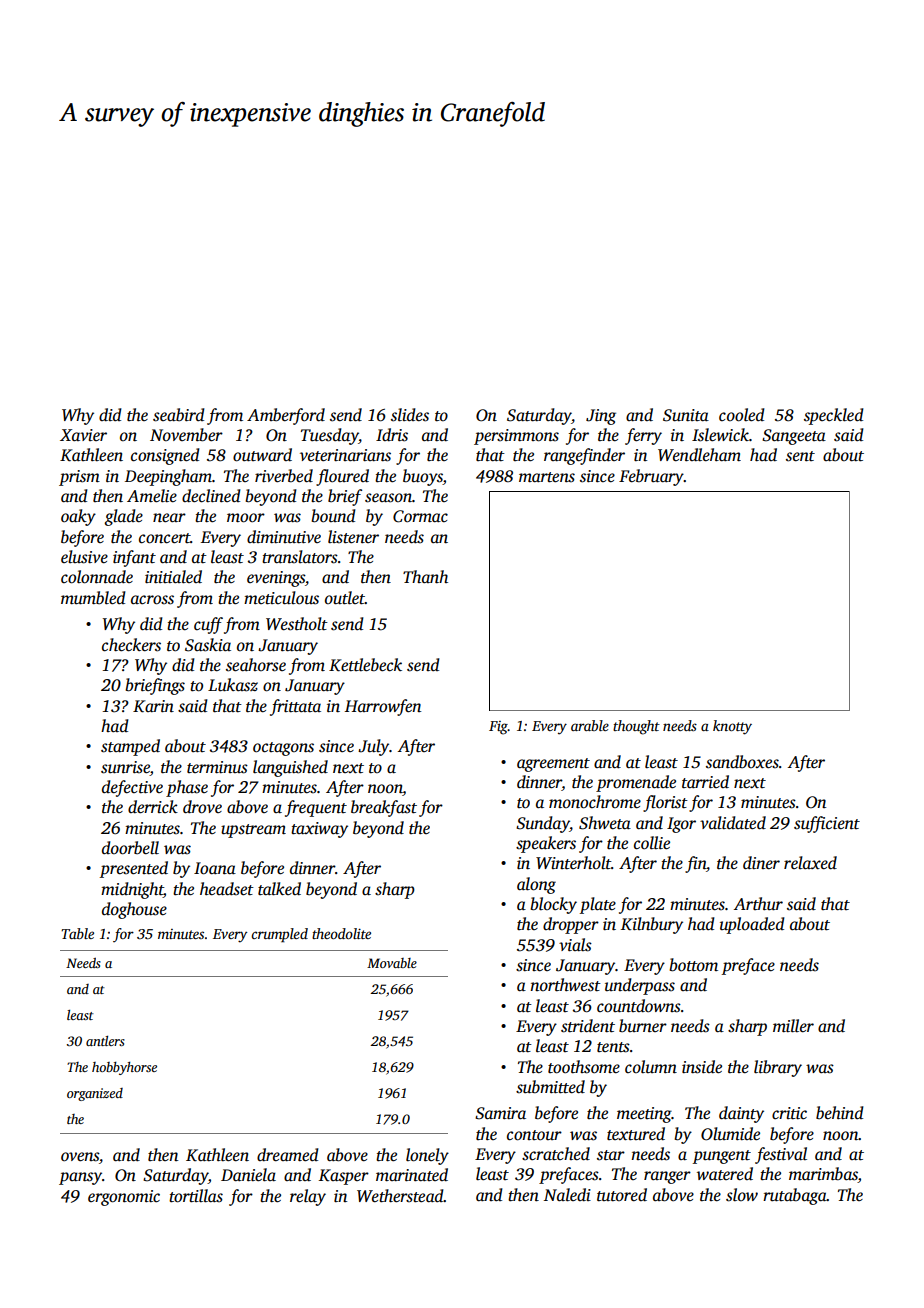 The height and width of the page is (1308, 924). What do you see at coordinates (758, 904) in the page?
I see `Arthur` at bounding box center [758, 904].
